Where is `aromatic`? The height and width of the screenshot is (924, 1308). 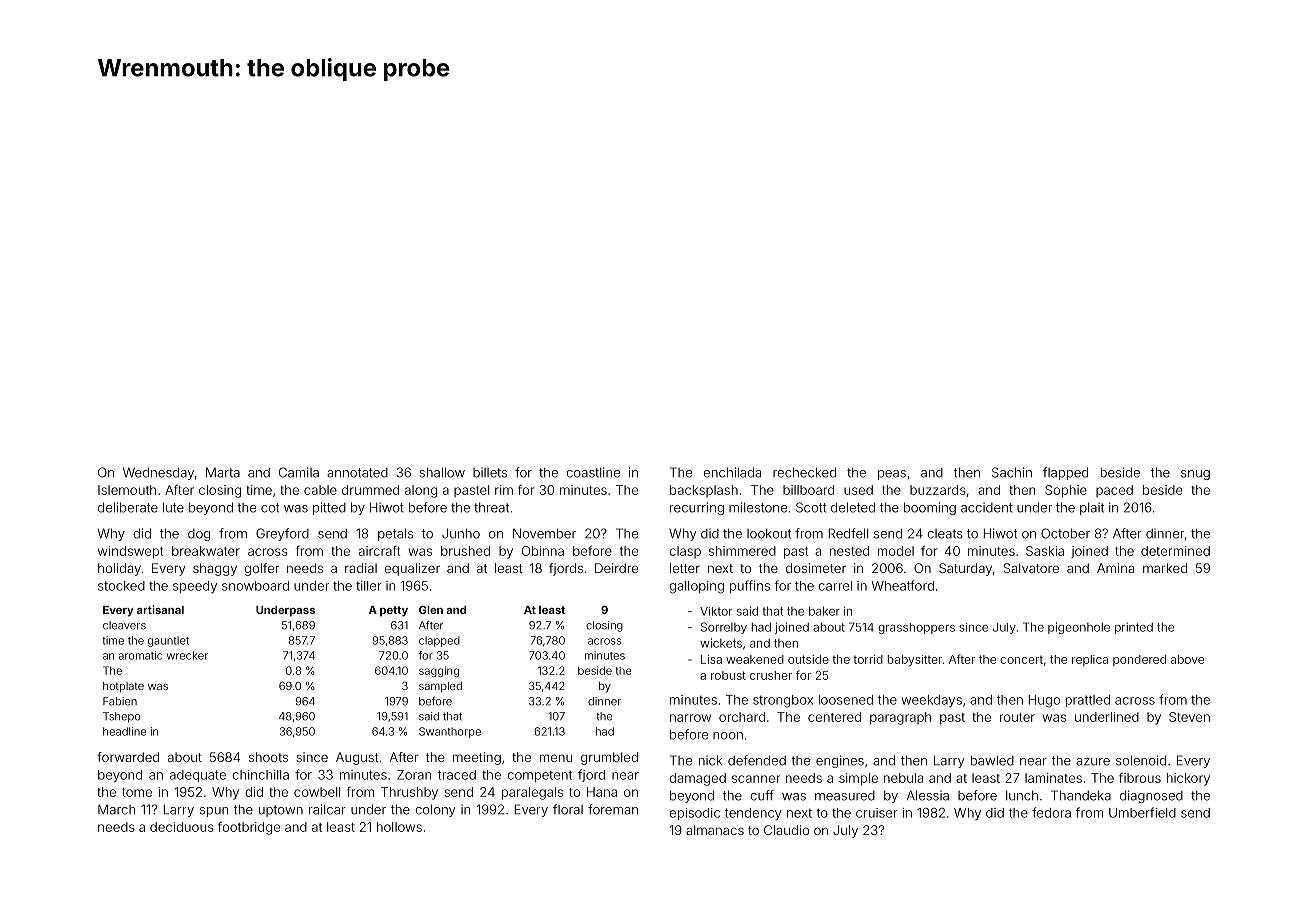
aromatic is located at coordinates (140, 655).
